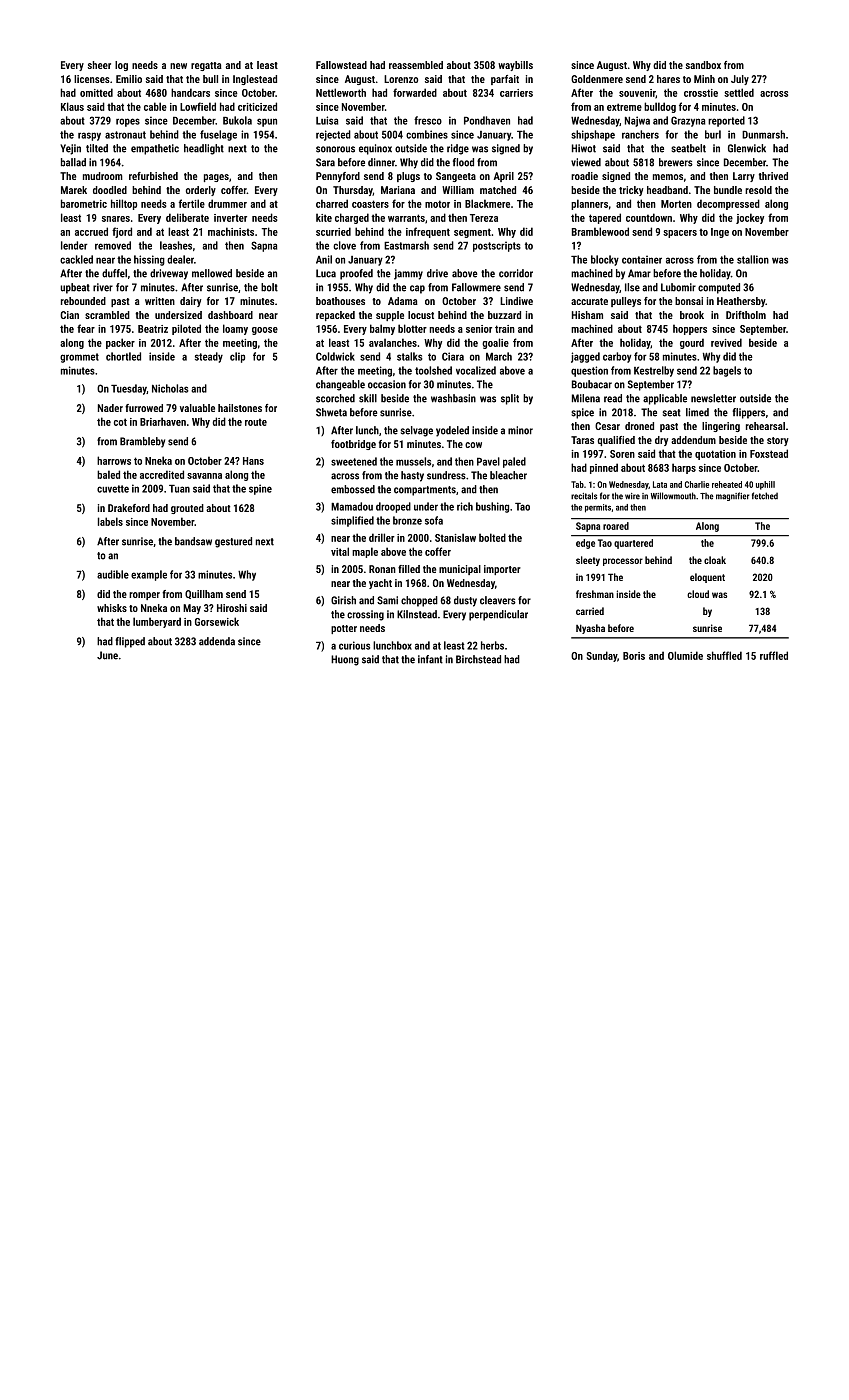 This screenshot has height=1400, width=849. What do you see at coordinates (157, 622) in the screenshot?
I see `lumberyard` at bounding box center [157, 622].
